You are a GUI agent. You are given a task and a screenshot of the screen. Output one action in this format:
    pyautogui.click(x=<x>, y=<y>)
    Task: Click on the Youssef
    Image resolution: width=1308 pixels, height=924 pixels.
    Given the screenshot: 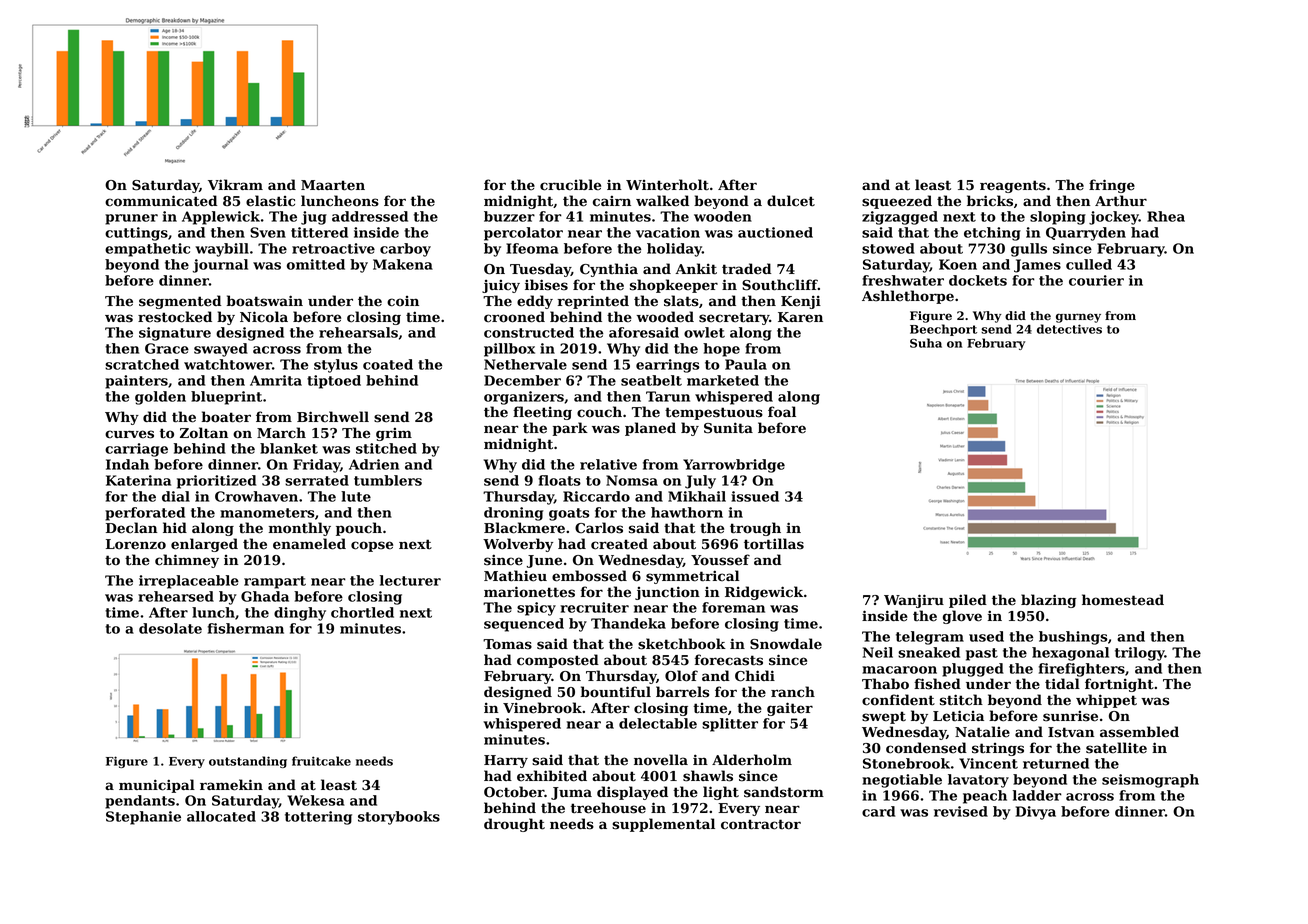 What is the action you would take?
    pyautogui.click(x=720, y=560)
